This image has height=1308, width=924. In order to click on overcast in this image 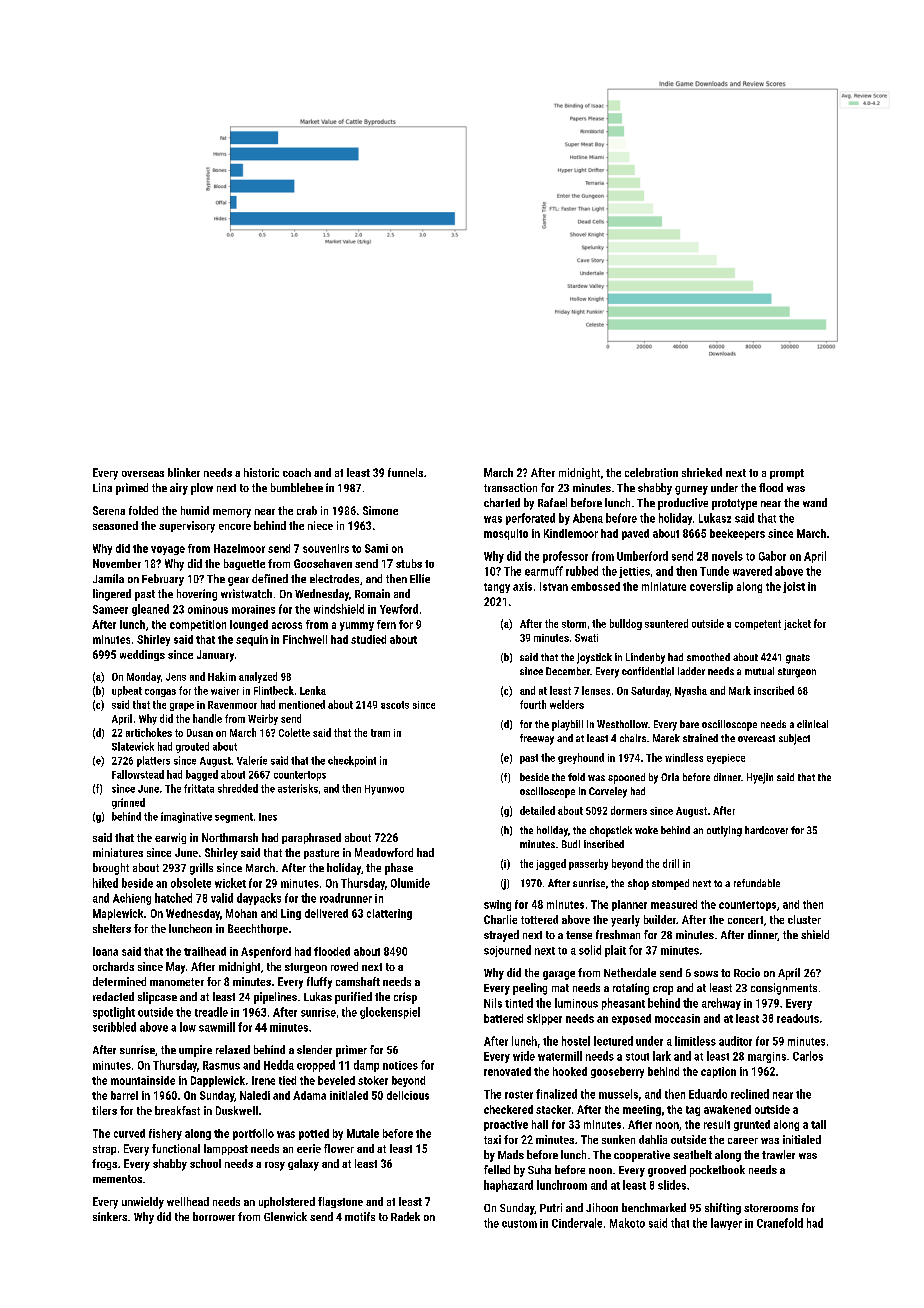, I will do `click(756, 738)`.
